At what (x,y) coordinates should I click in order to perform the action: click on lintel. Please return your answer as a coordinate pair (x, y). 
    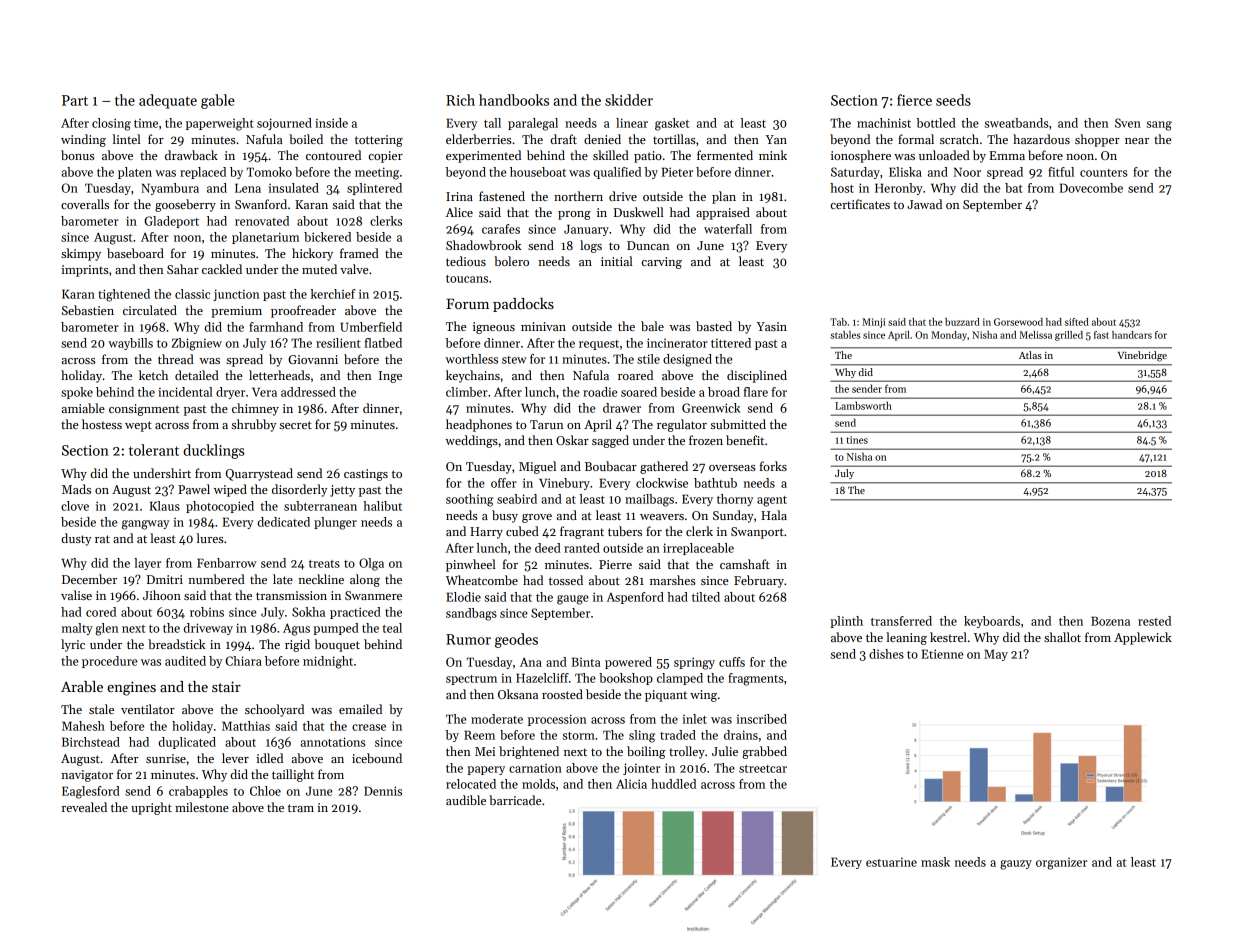
    Looking at the image, I should click on (127, 139).
